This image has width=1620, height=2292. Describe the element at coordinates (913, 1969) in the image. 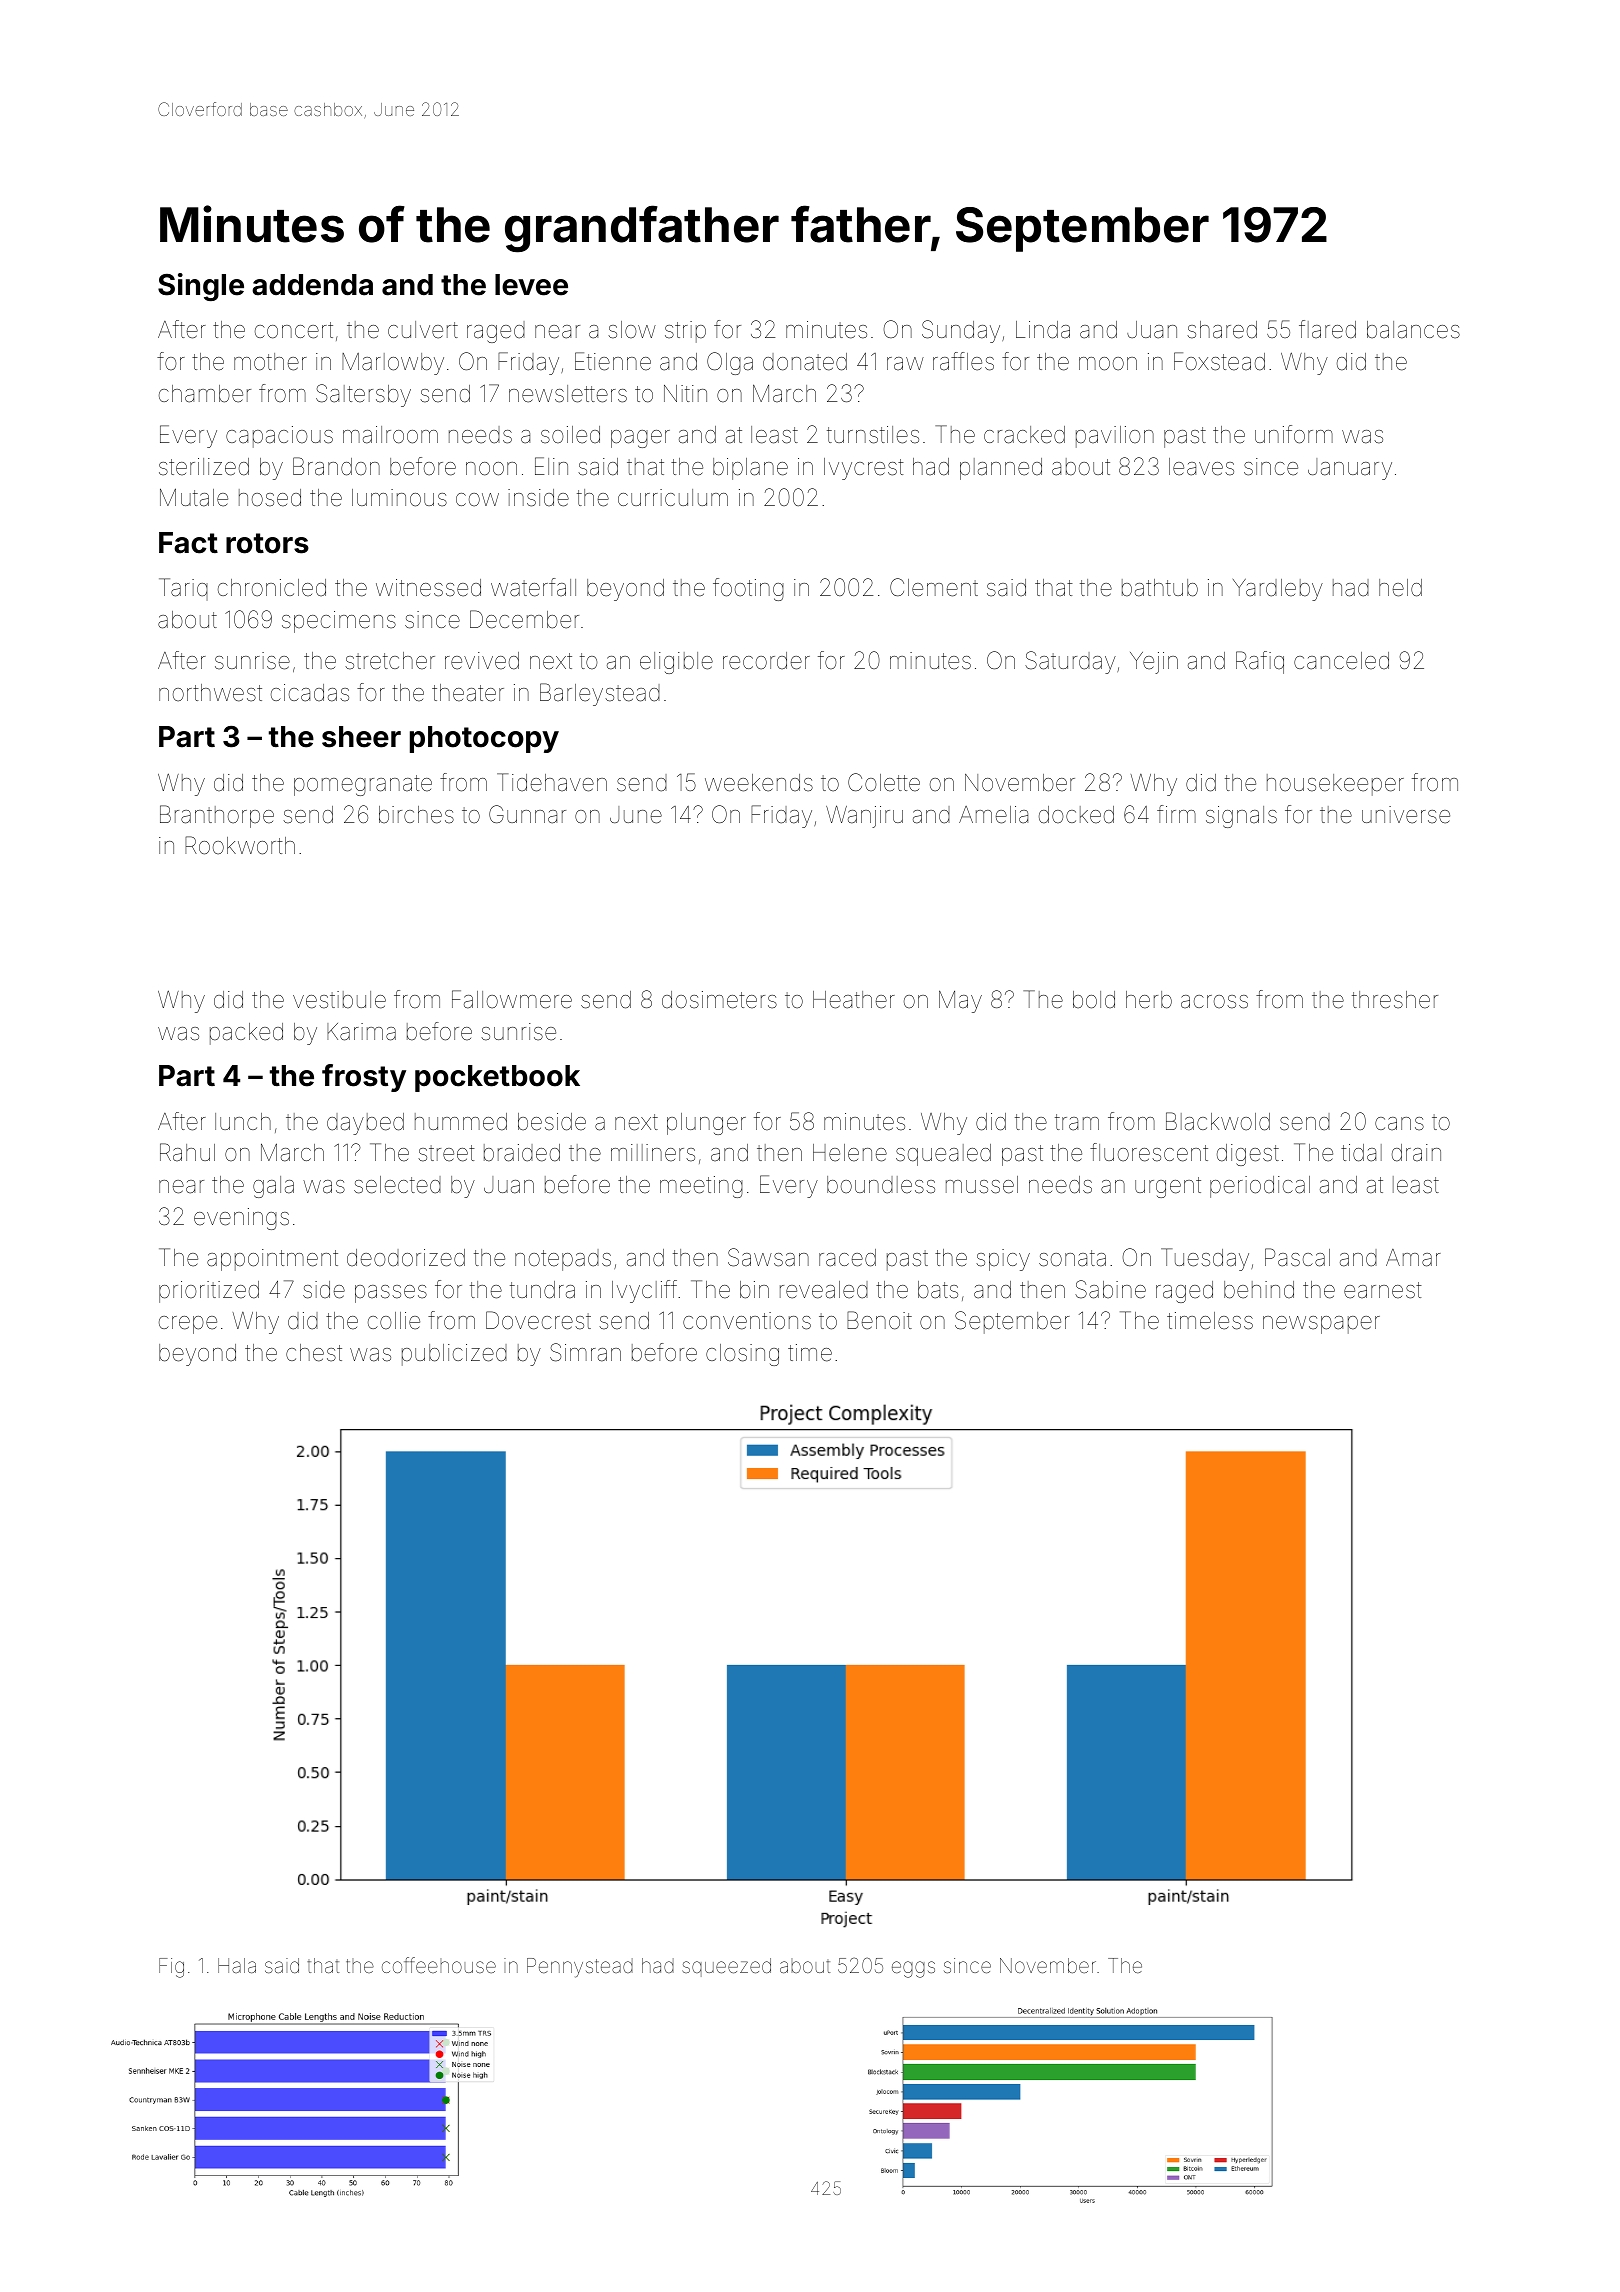

I see `eggs` at that location.
